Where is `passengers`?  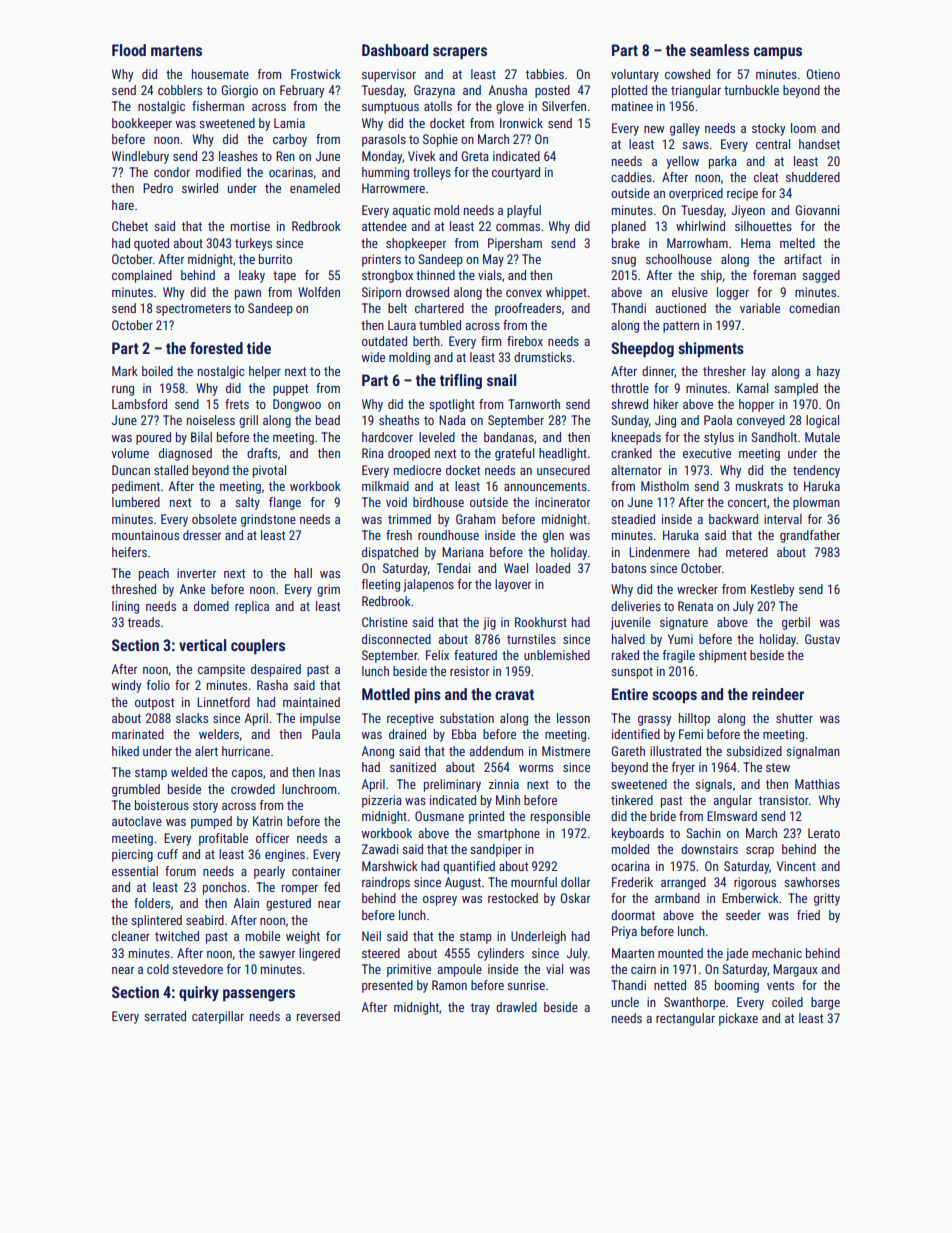 passengers is located at coordinates (259, 995).
